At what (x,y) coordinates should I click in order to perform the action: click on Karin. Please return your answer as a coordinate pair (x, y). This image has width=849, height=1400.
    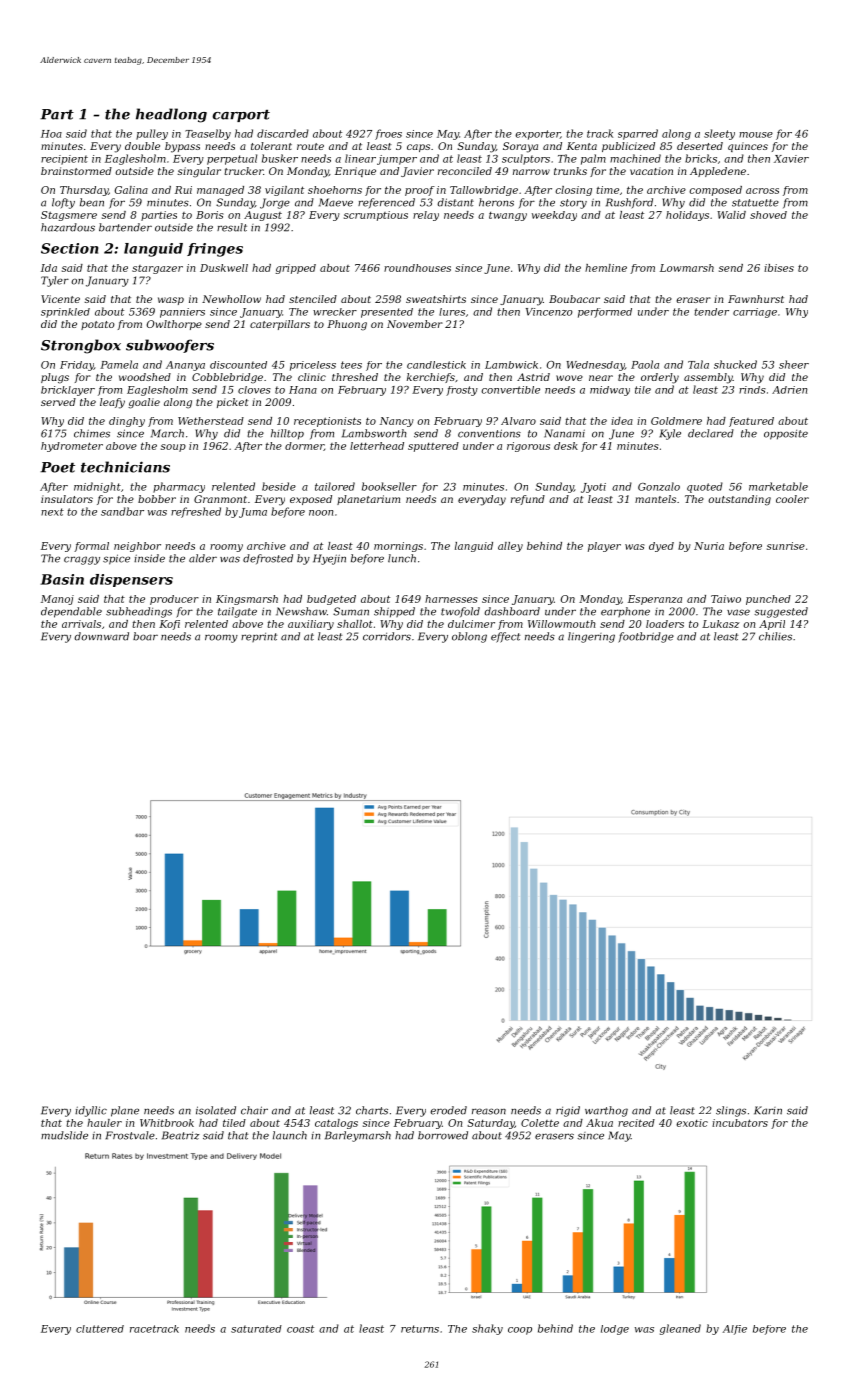
    Looking at the image, I should click on (768, 1110).
